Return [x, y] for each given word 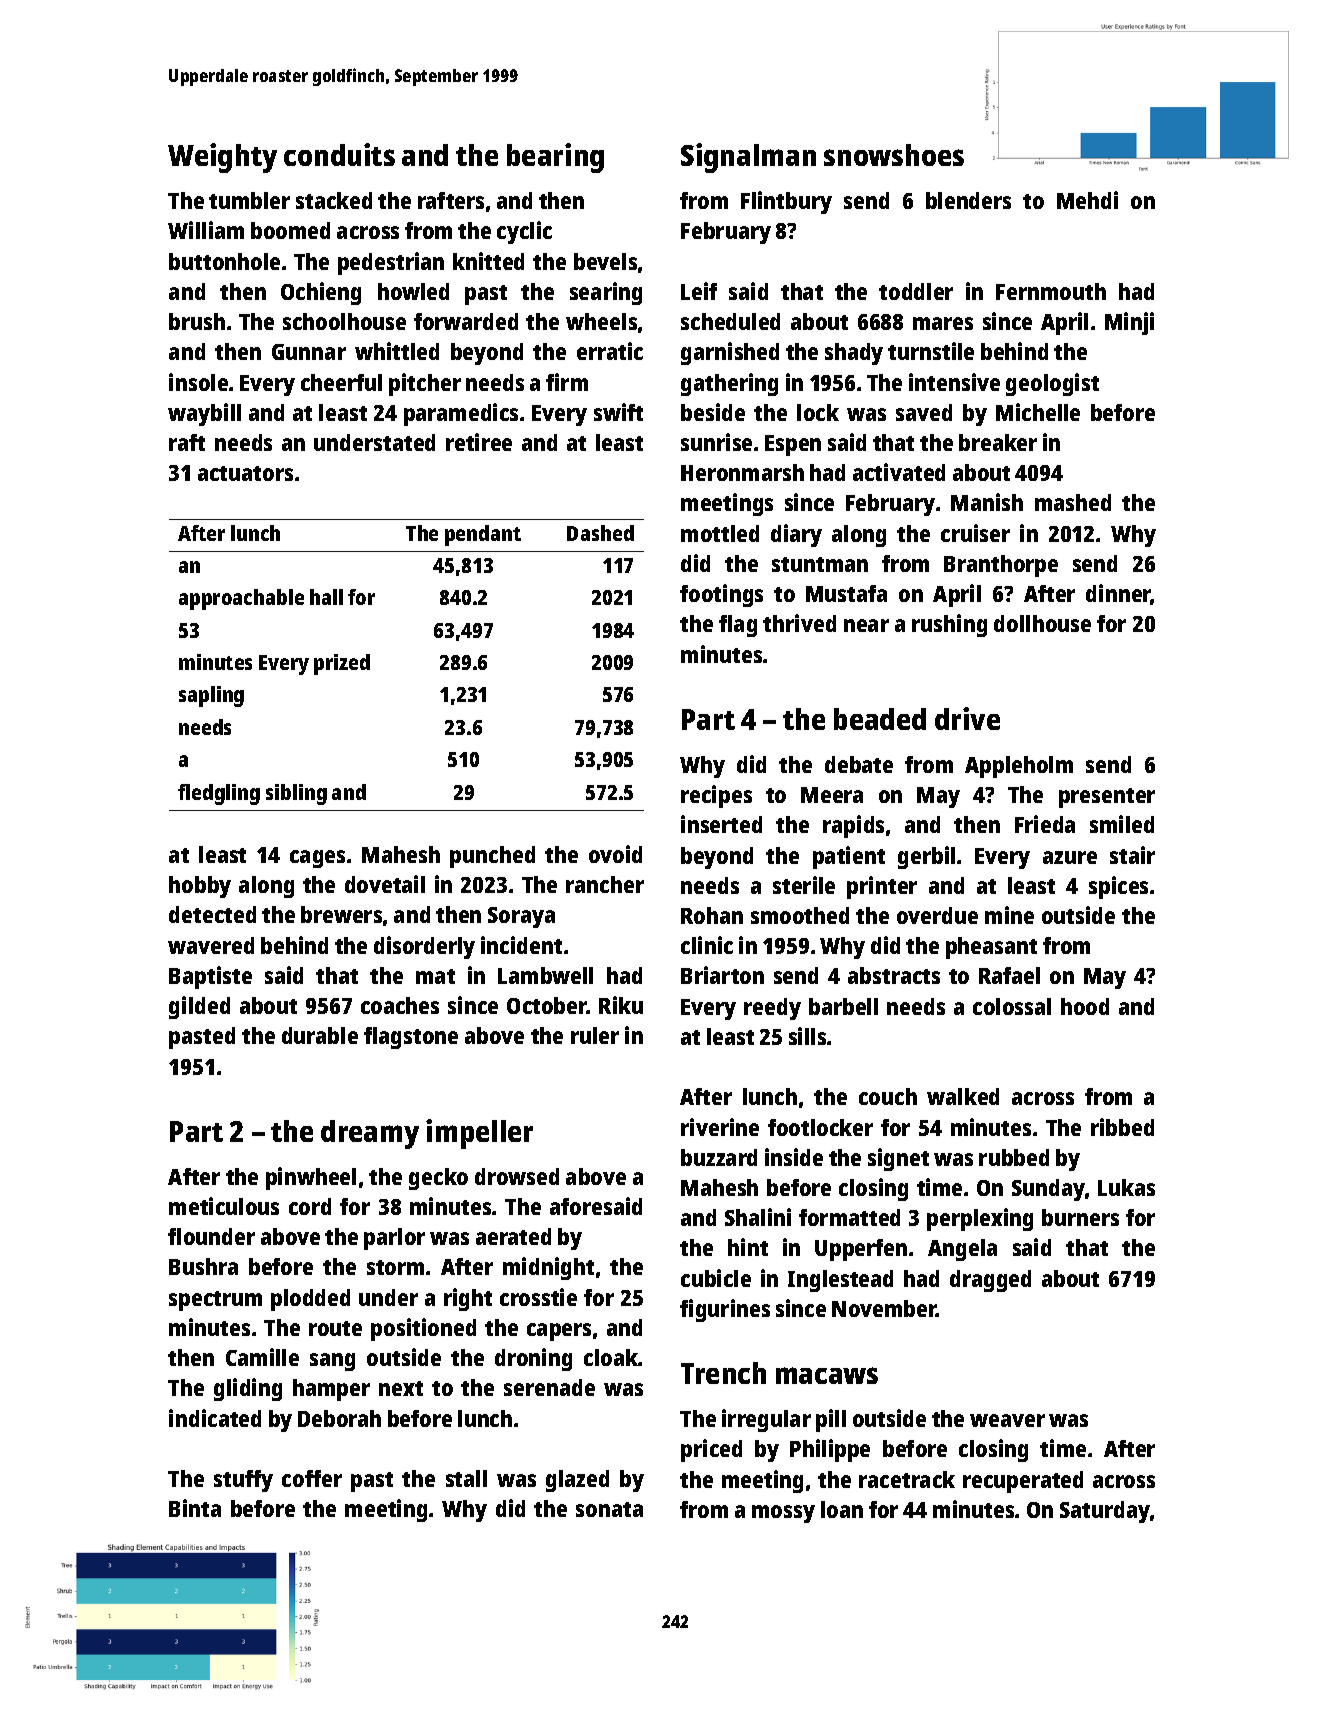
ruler [595, 1035]
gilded [199, 1007]
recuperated [1023, 1482]
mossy [783, 1514]
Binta [195, 1508]
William [206, 230]
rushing [949, 625]
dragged [990, 1281]
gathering [729, 384]
